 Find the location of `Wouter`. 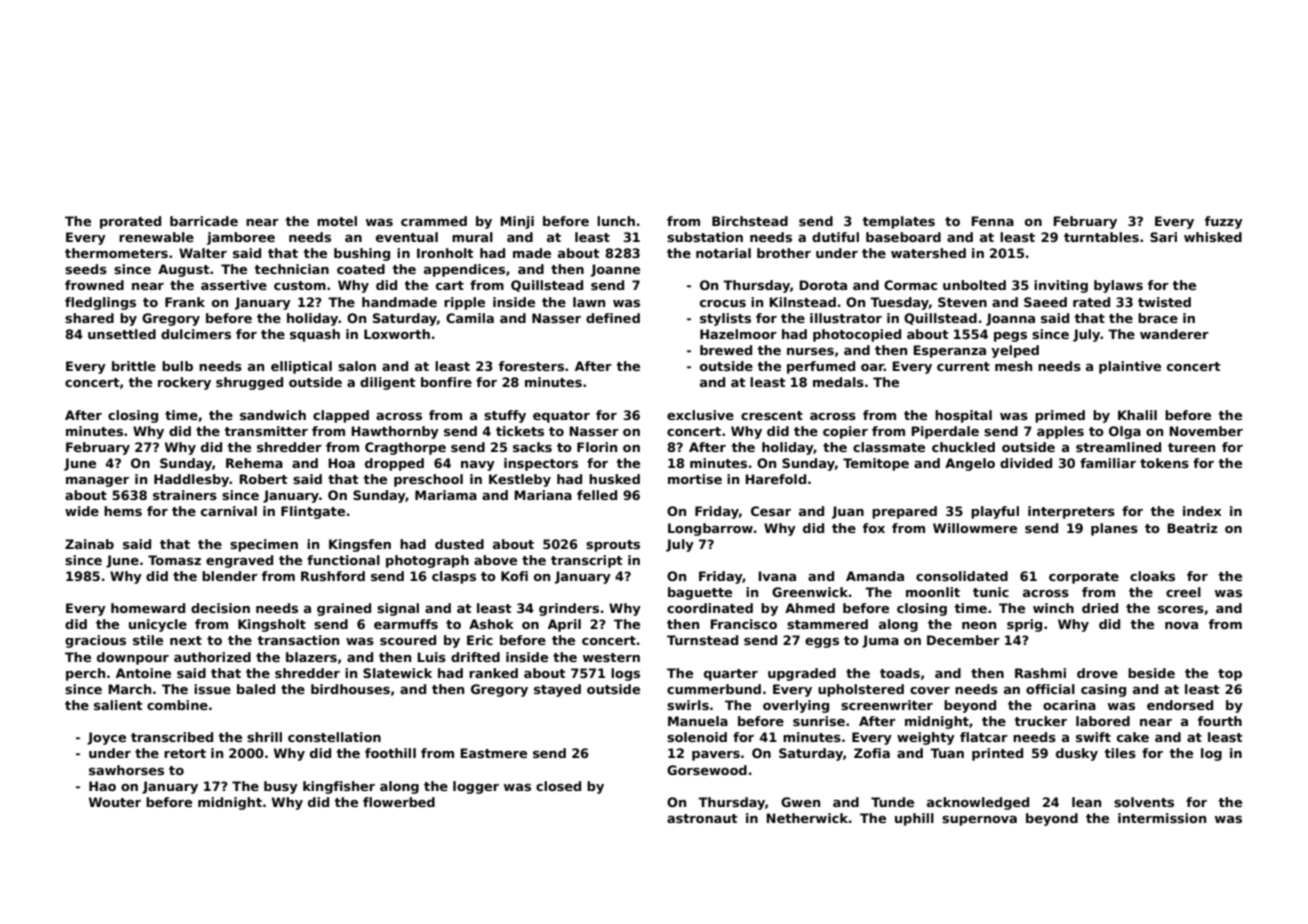

Wouter is located at coordinates (115, 802).
